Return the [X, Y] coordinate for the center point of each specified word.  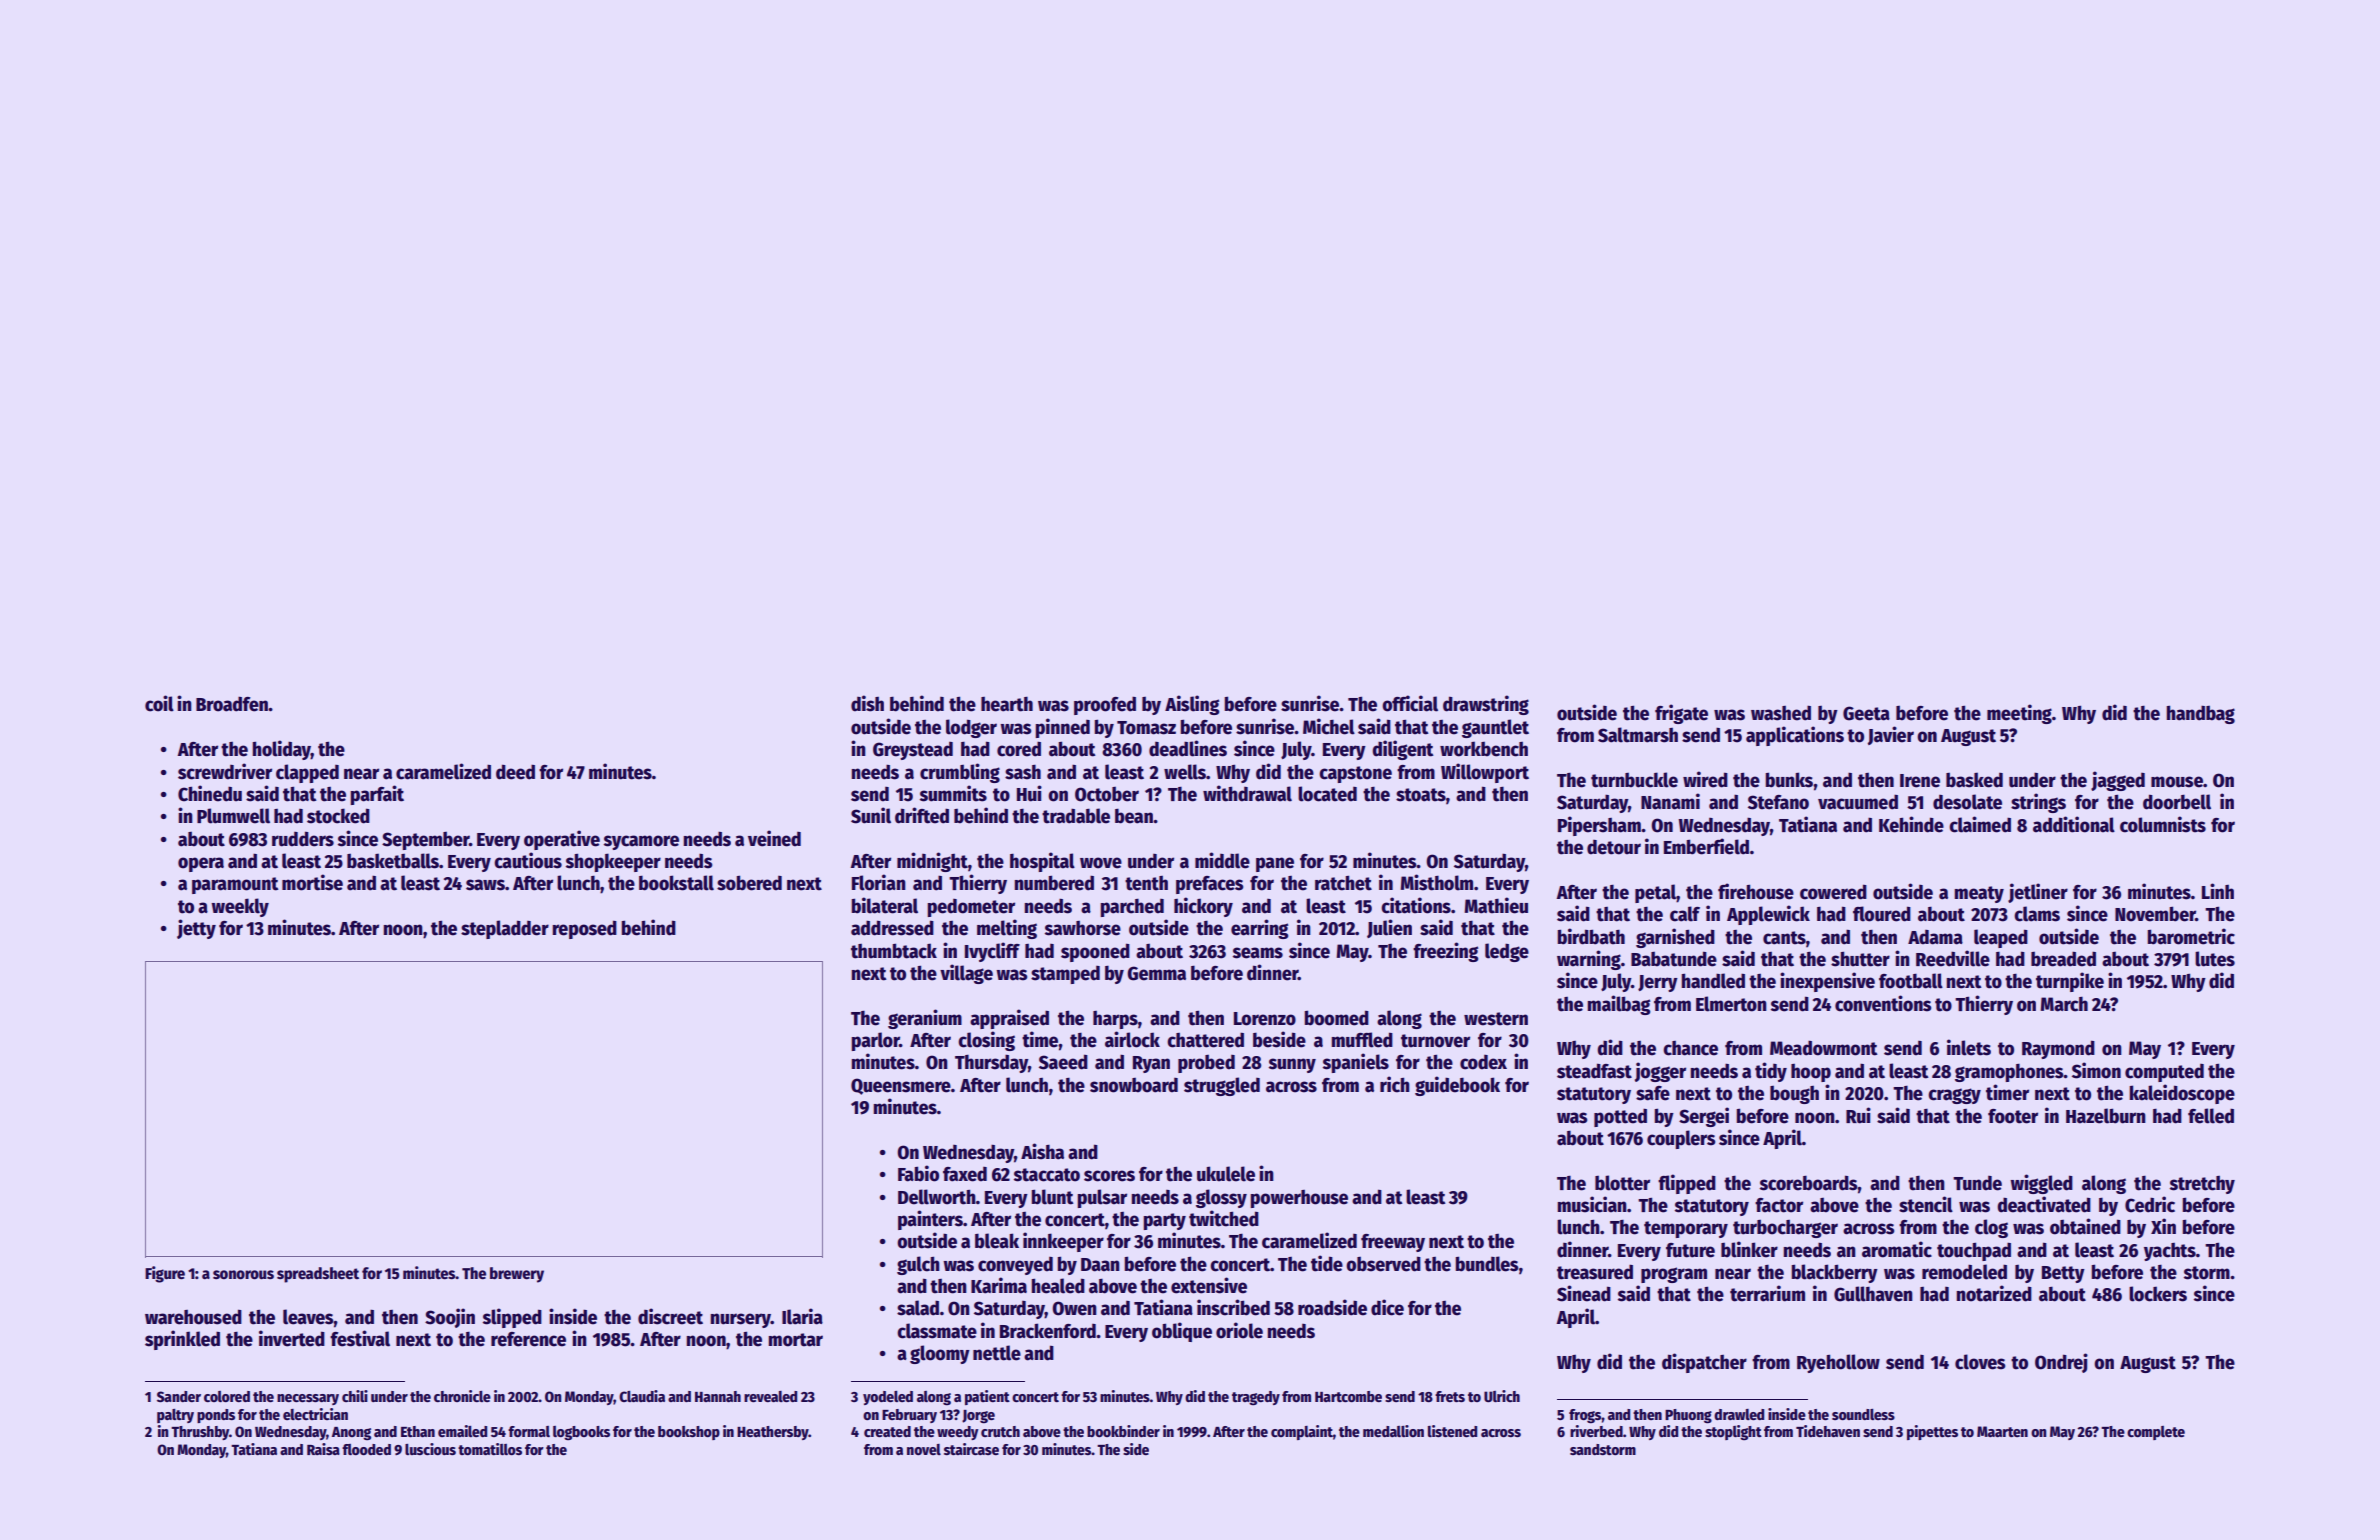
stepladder [505, 929]
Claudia [642, 1396]
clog [1991, 1228]
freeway [1393, 1243]
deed [515, 772]
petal [1655, 893]
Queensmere [901, 1086]
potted [1620, 1117]
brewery [517, 1275]
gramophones [2009, 1073]
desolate [1967, 802]
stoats [1421, 795]
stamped [1065, 975]
